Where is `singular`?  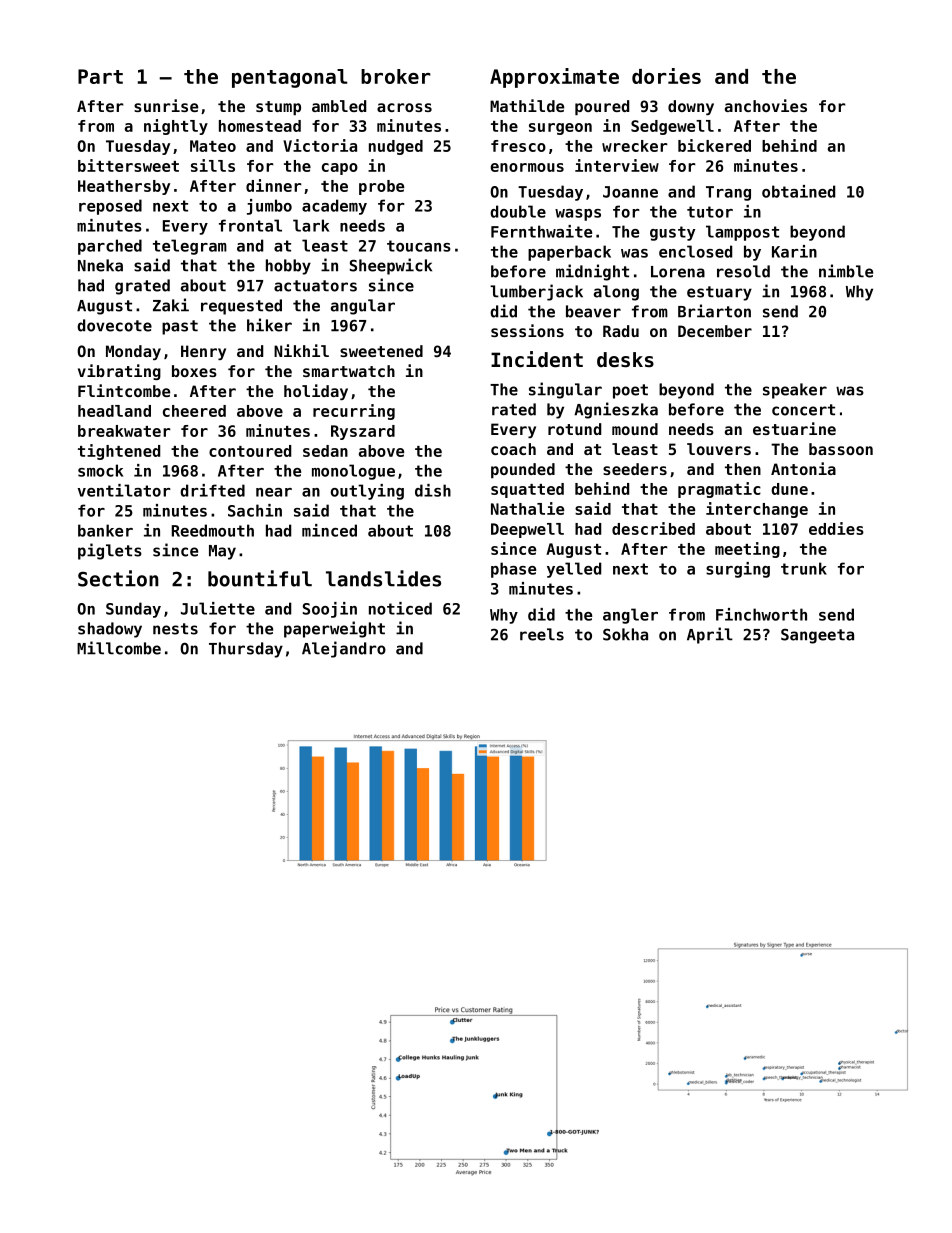 singular is located at coordinates (565, 390).
